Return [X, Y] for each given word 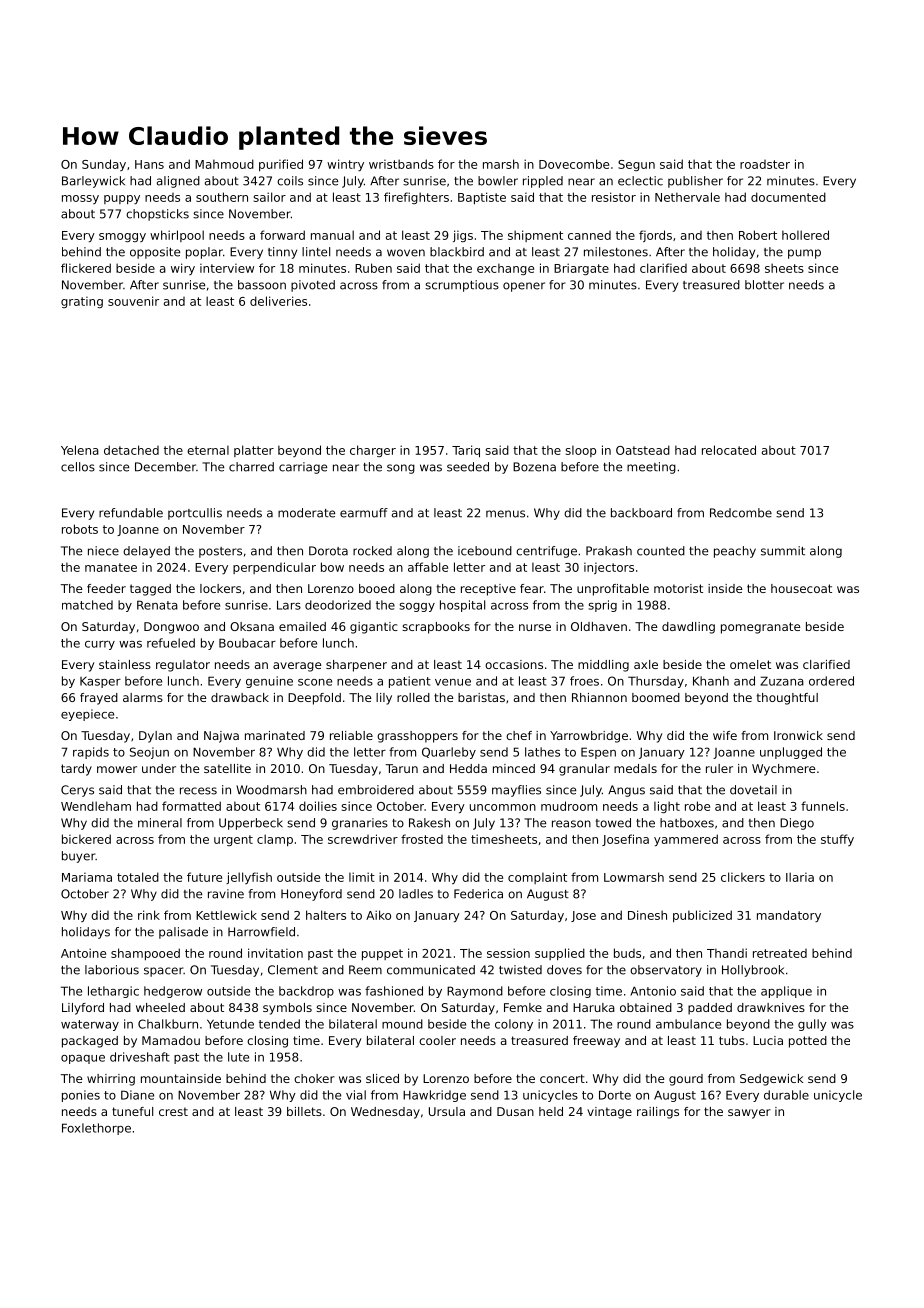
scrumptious [462, 286]
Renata [157, 605]
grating [82, 302]
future [204, 877]
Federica [478, 894]
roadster [765, 164]
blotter [764, 285]
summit [783, 551]
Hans [149, 164]
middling [603, 666]
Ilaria [800, 877]
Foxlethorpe [96, 1129]
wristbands [401, 164]
